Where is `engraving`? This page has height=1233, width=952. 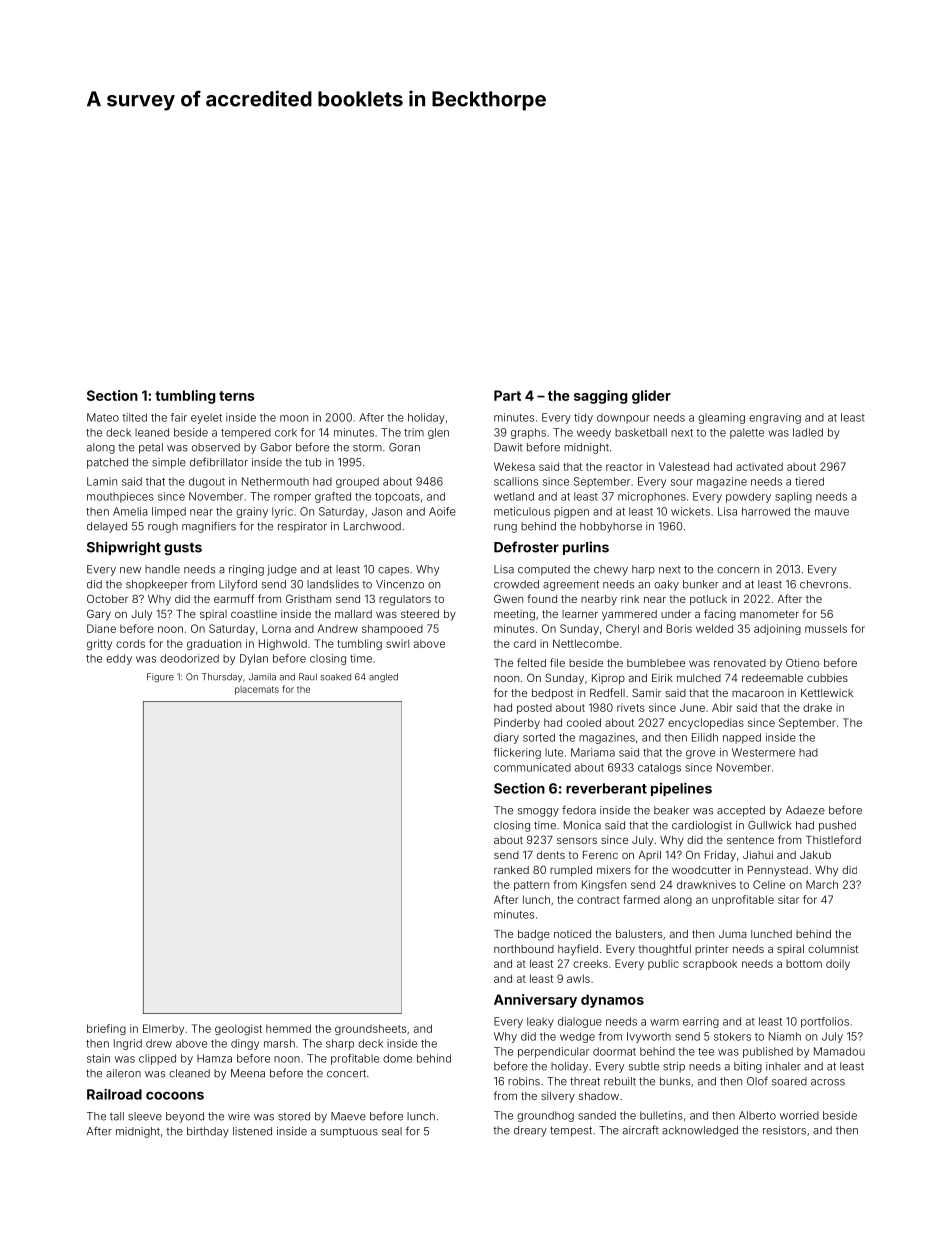 engraving is located at coordinates (775, 418).
